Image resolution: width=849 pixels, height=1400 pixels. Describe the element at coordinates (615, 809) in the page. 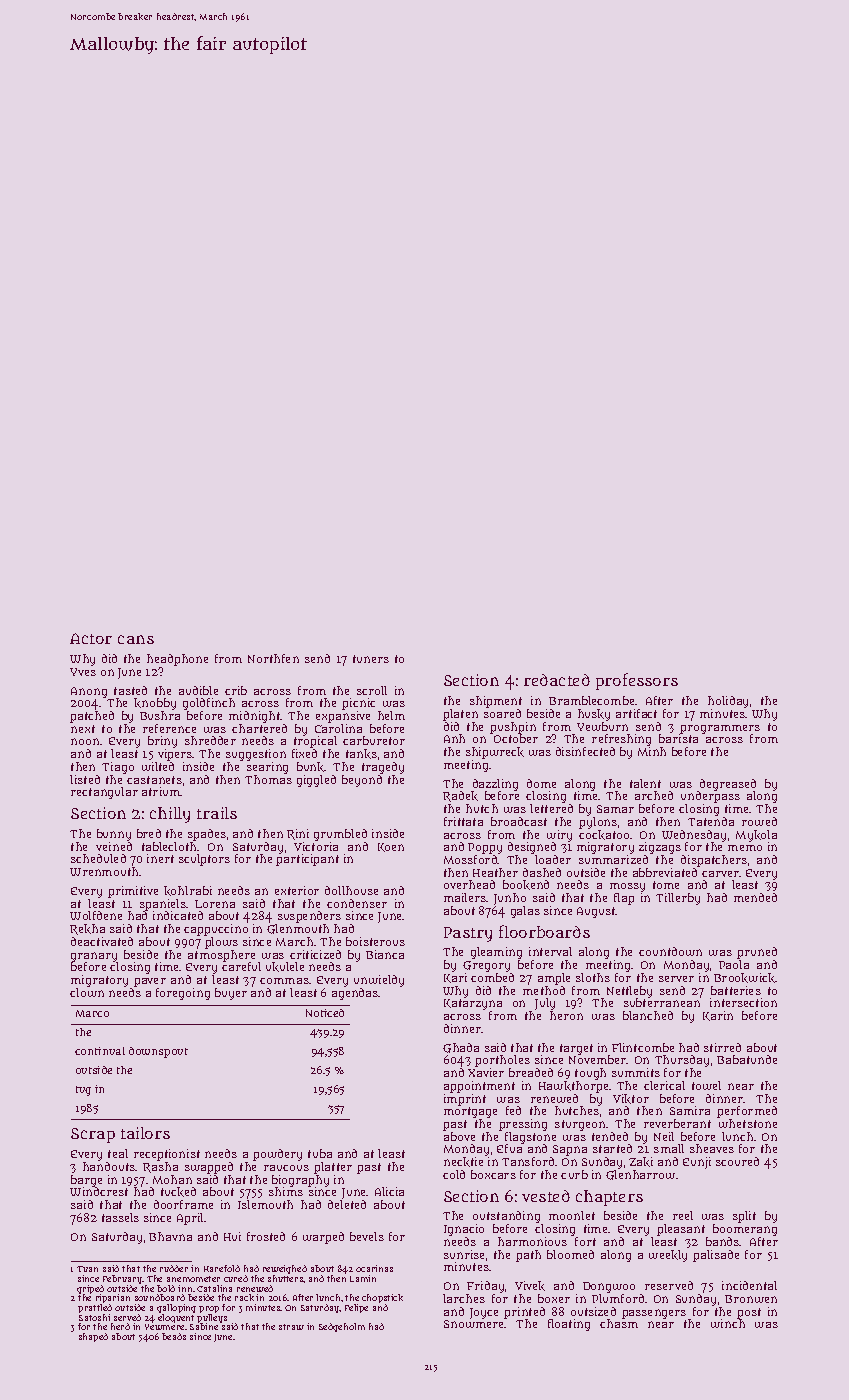

I see `Samar` at that location.
